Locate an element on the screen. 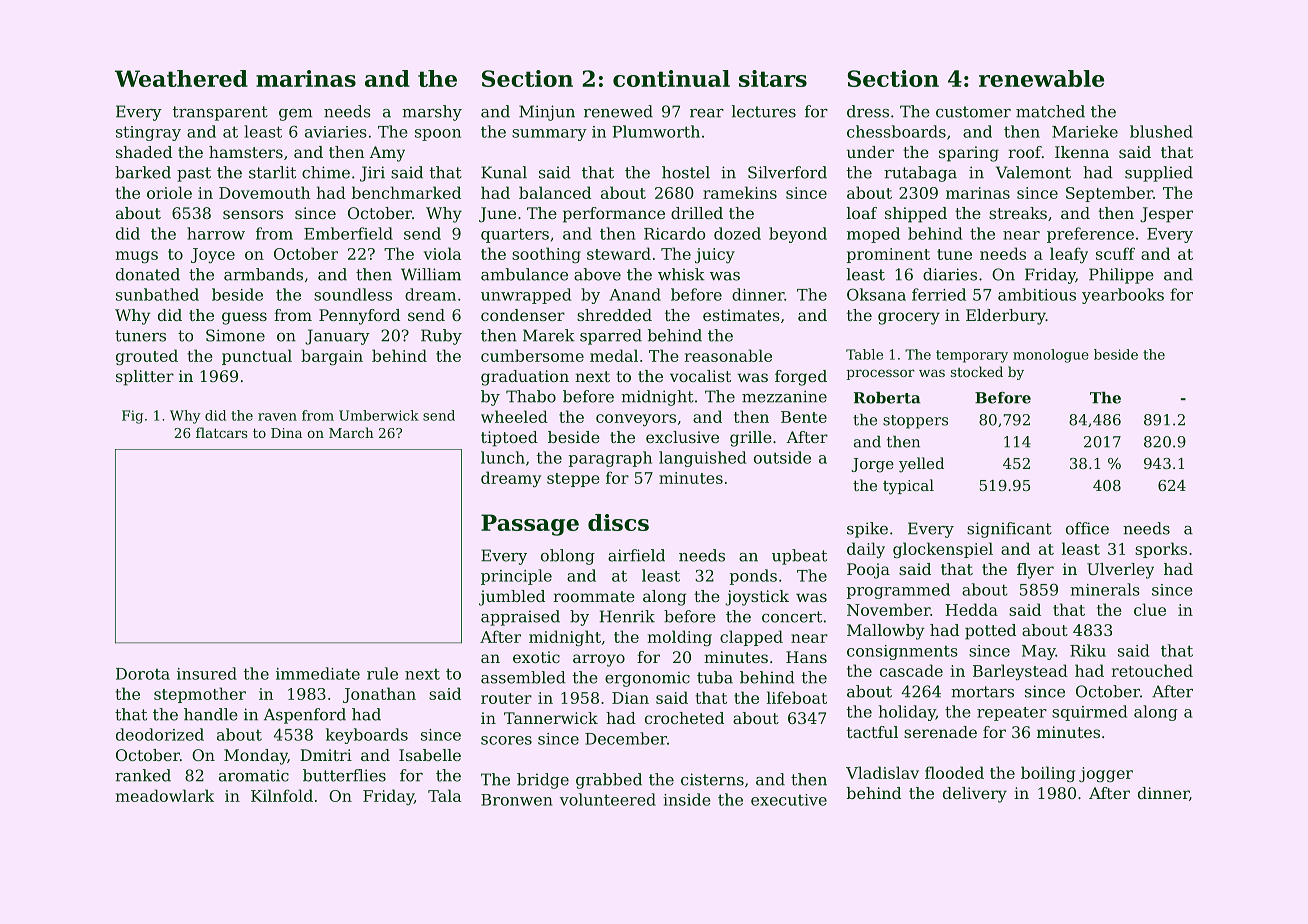  Joyce is located at coordinates (213, 255).
